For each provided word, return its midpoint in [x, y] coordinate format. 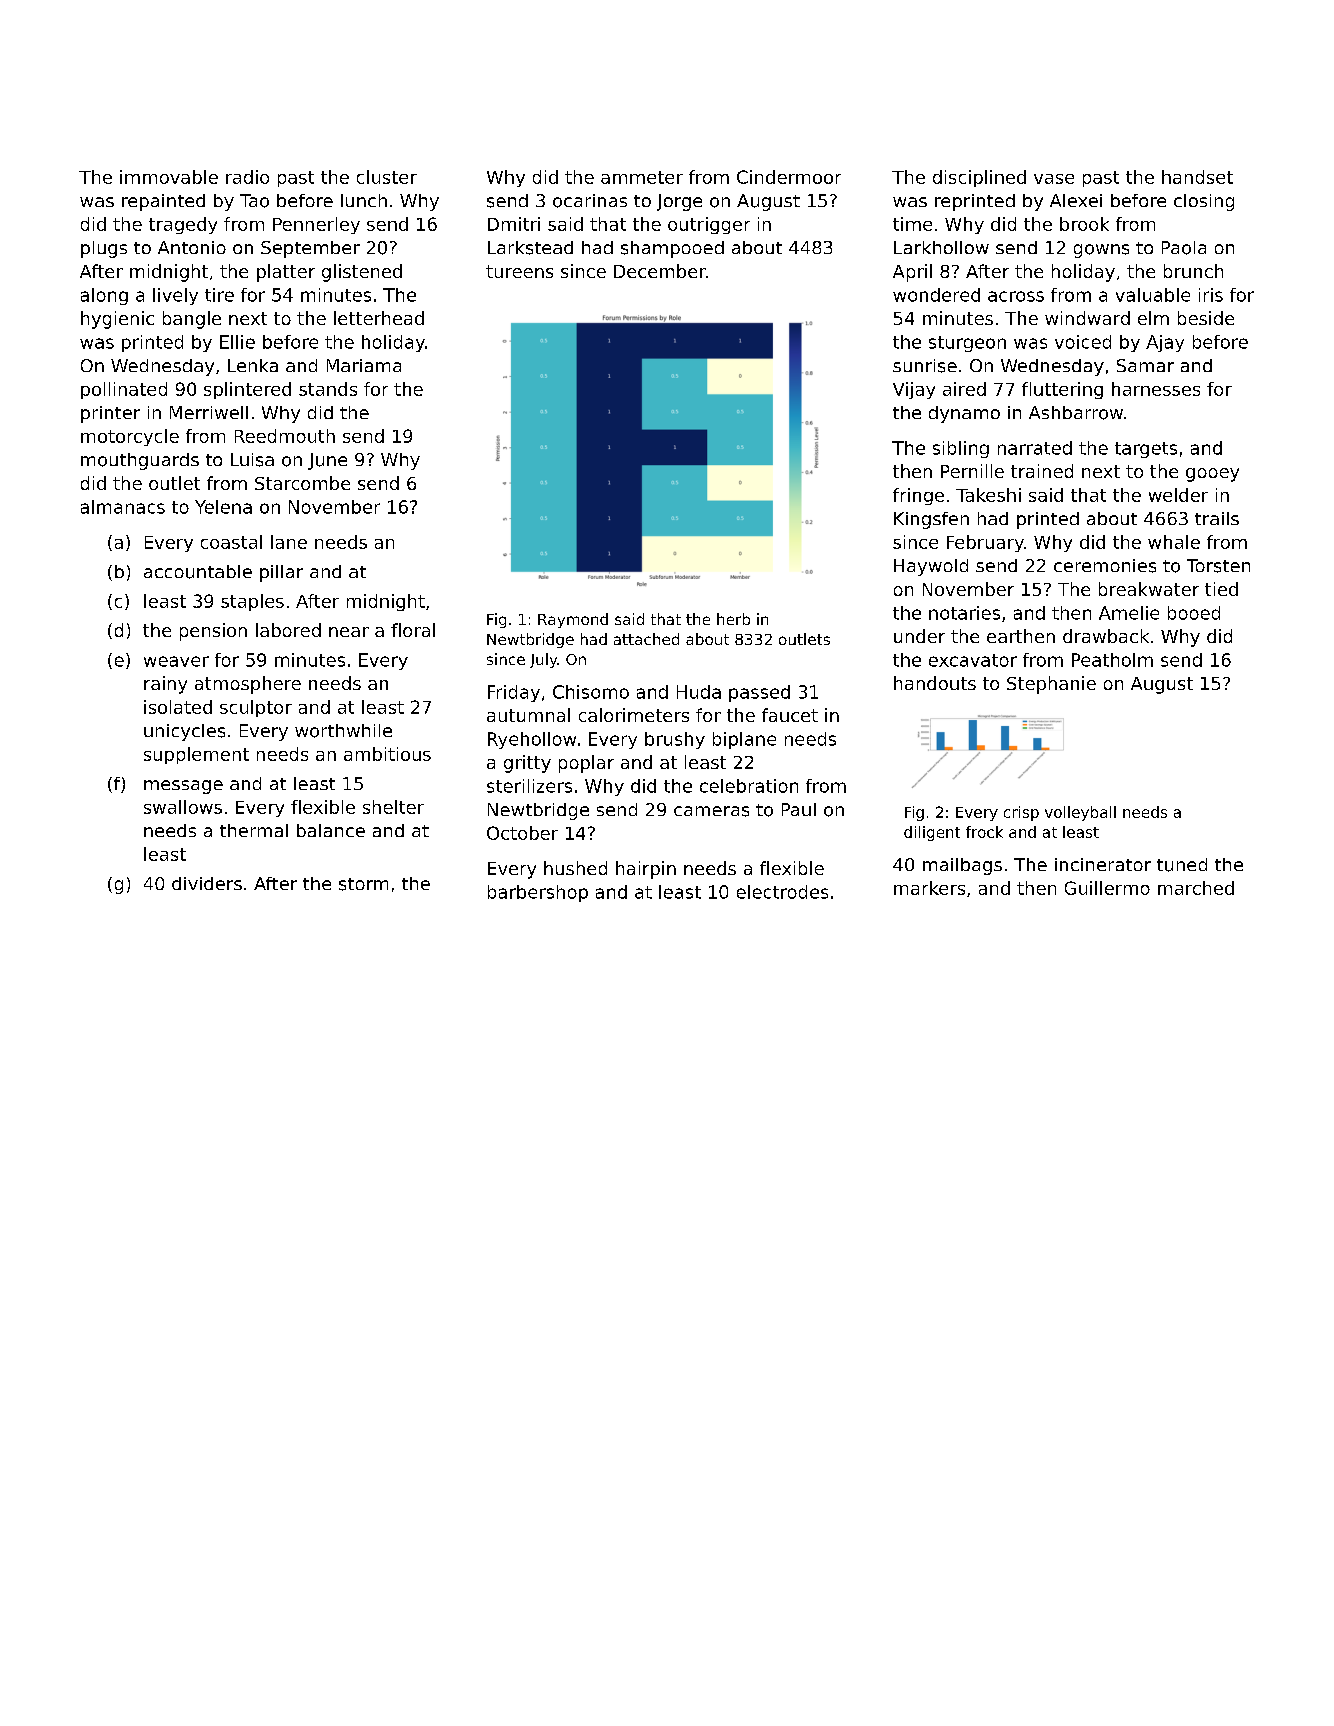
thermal [254, 830]
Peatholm [1112, 660]
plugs [104, 249]
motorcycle [130, 437]
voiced [1083, 342]
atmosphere [248, 685]
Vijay [914, 390]
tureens [519, 271]
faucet [790, 715]
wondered [936, 295]
